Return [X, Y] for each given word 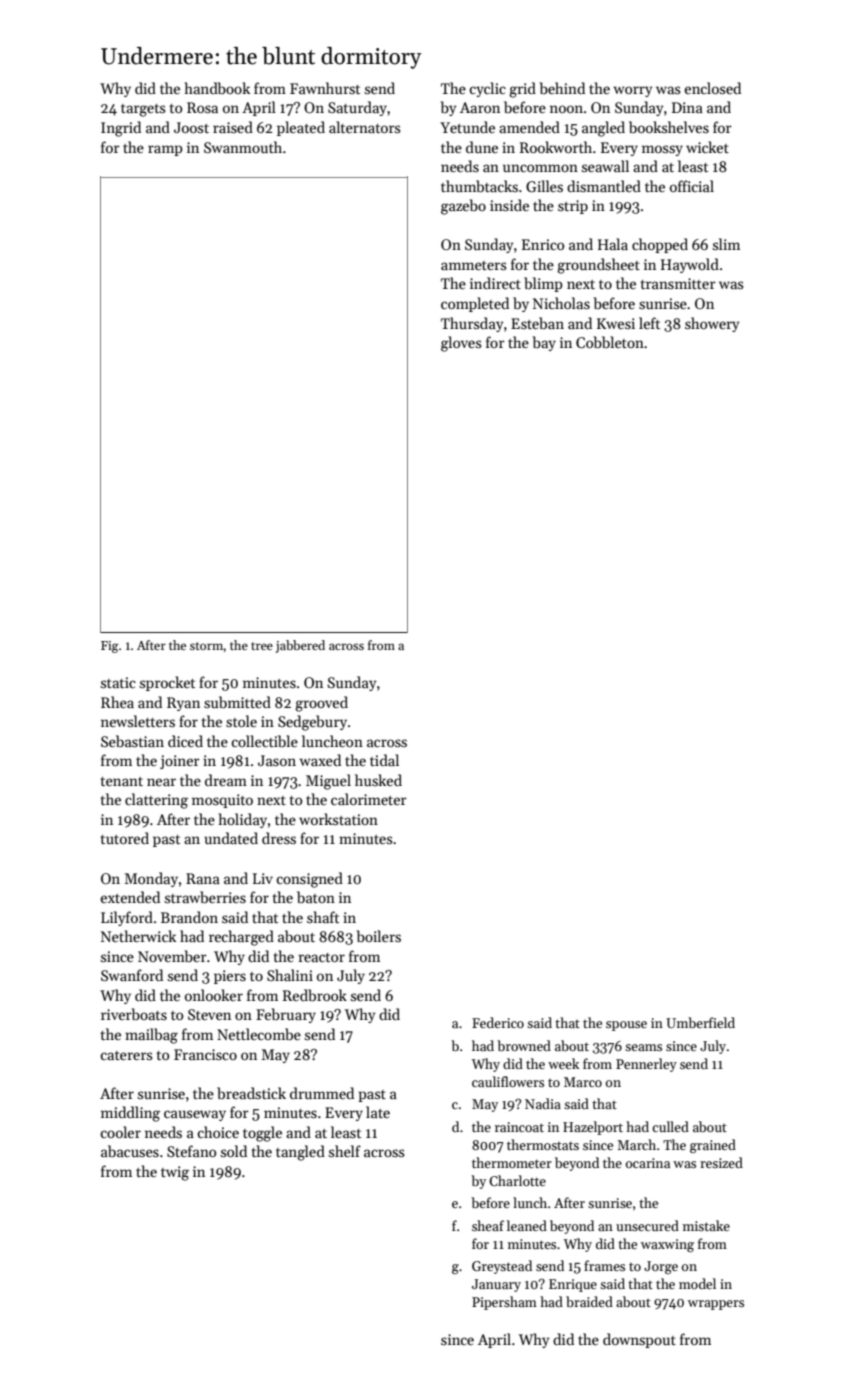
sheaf [488, 1225]
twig [175, 1173]
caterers [126, 1055]
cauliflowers [508, 1081]
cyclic [487, 89]
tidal [384, 760]
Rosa [202, 107]
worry [632, 91]
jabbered [300, 646]
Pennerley [646, 1065]
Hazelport [593, 1128]
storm [207, 646]
